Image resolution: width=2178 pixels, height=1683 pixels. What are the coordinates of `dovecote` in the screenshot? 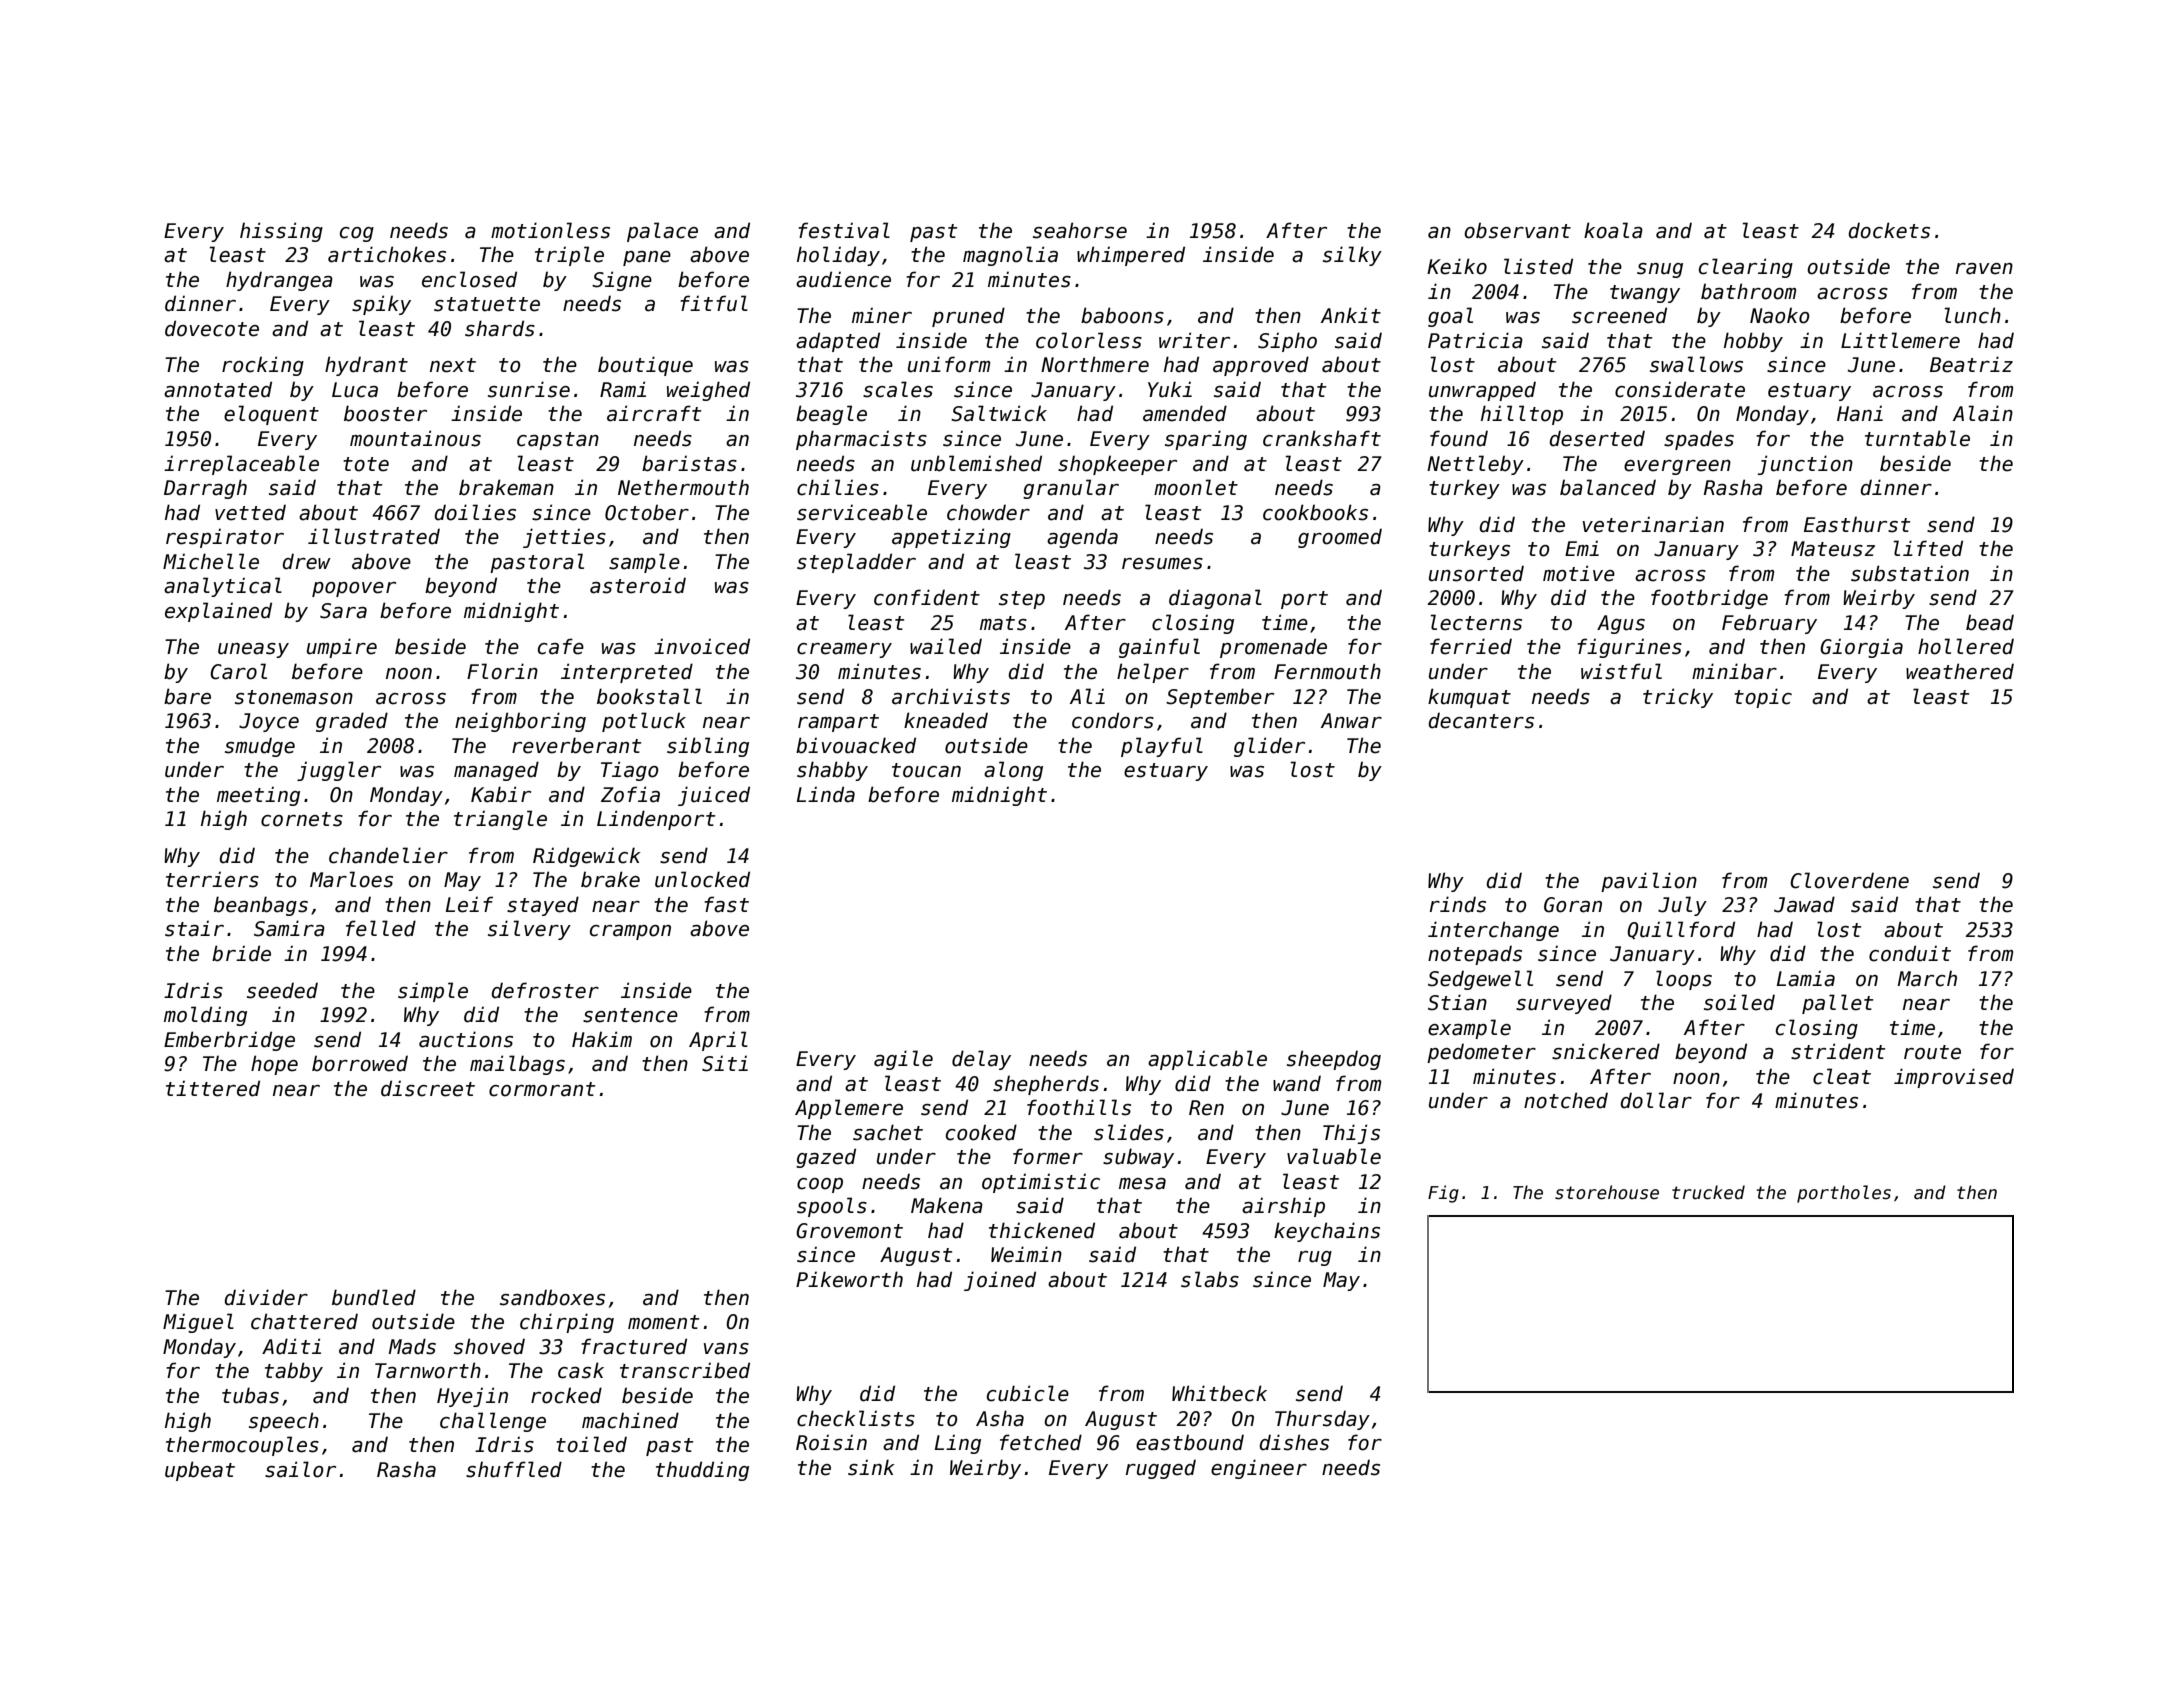 It's located at (212, 328).
